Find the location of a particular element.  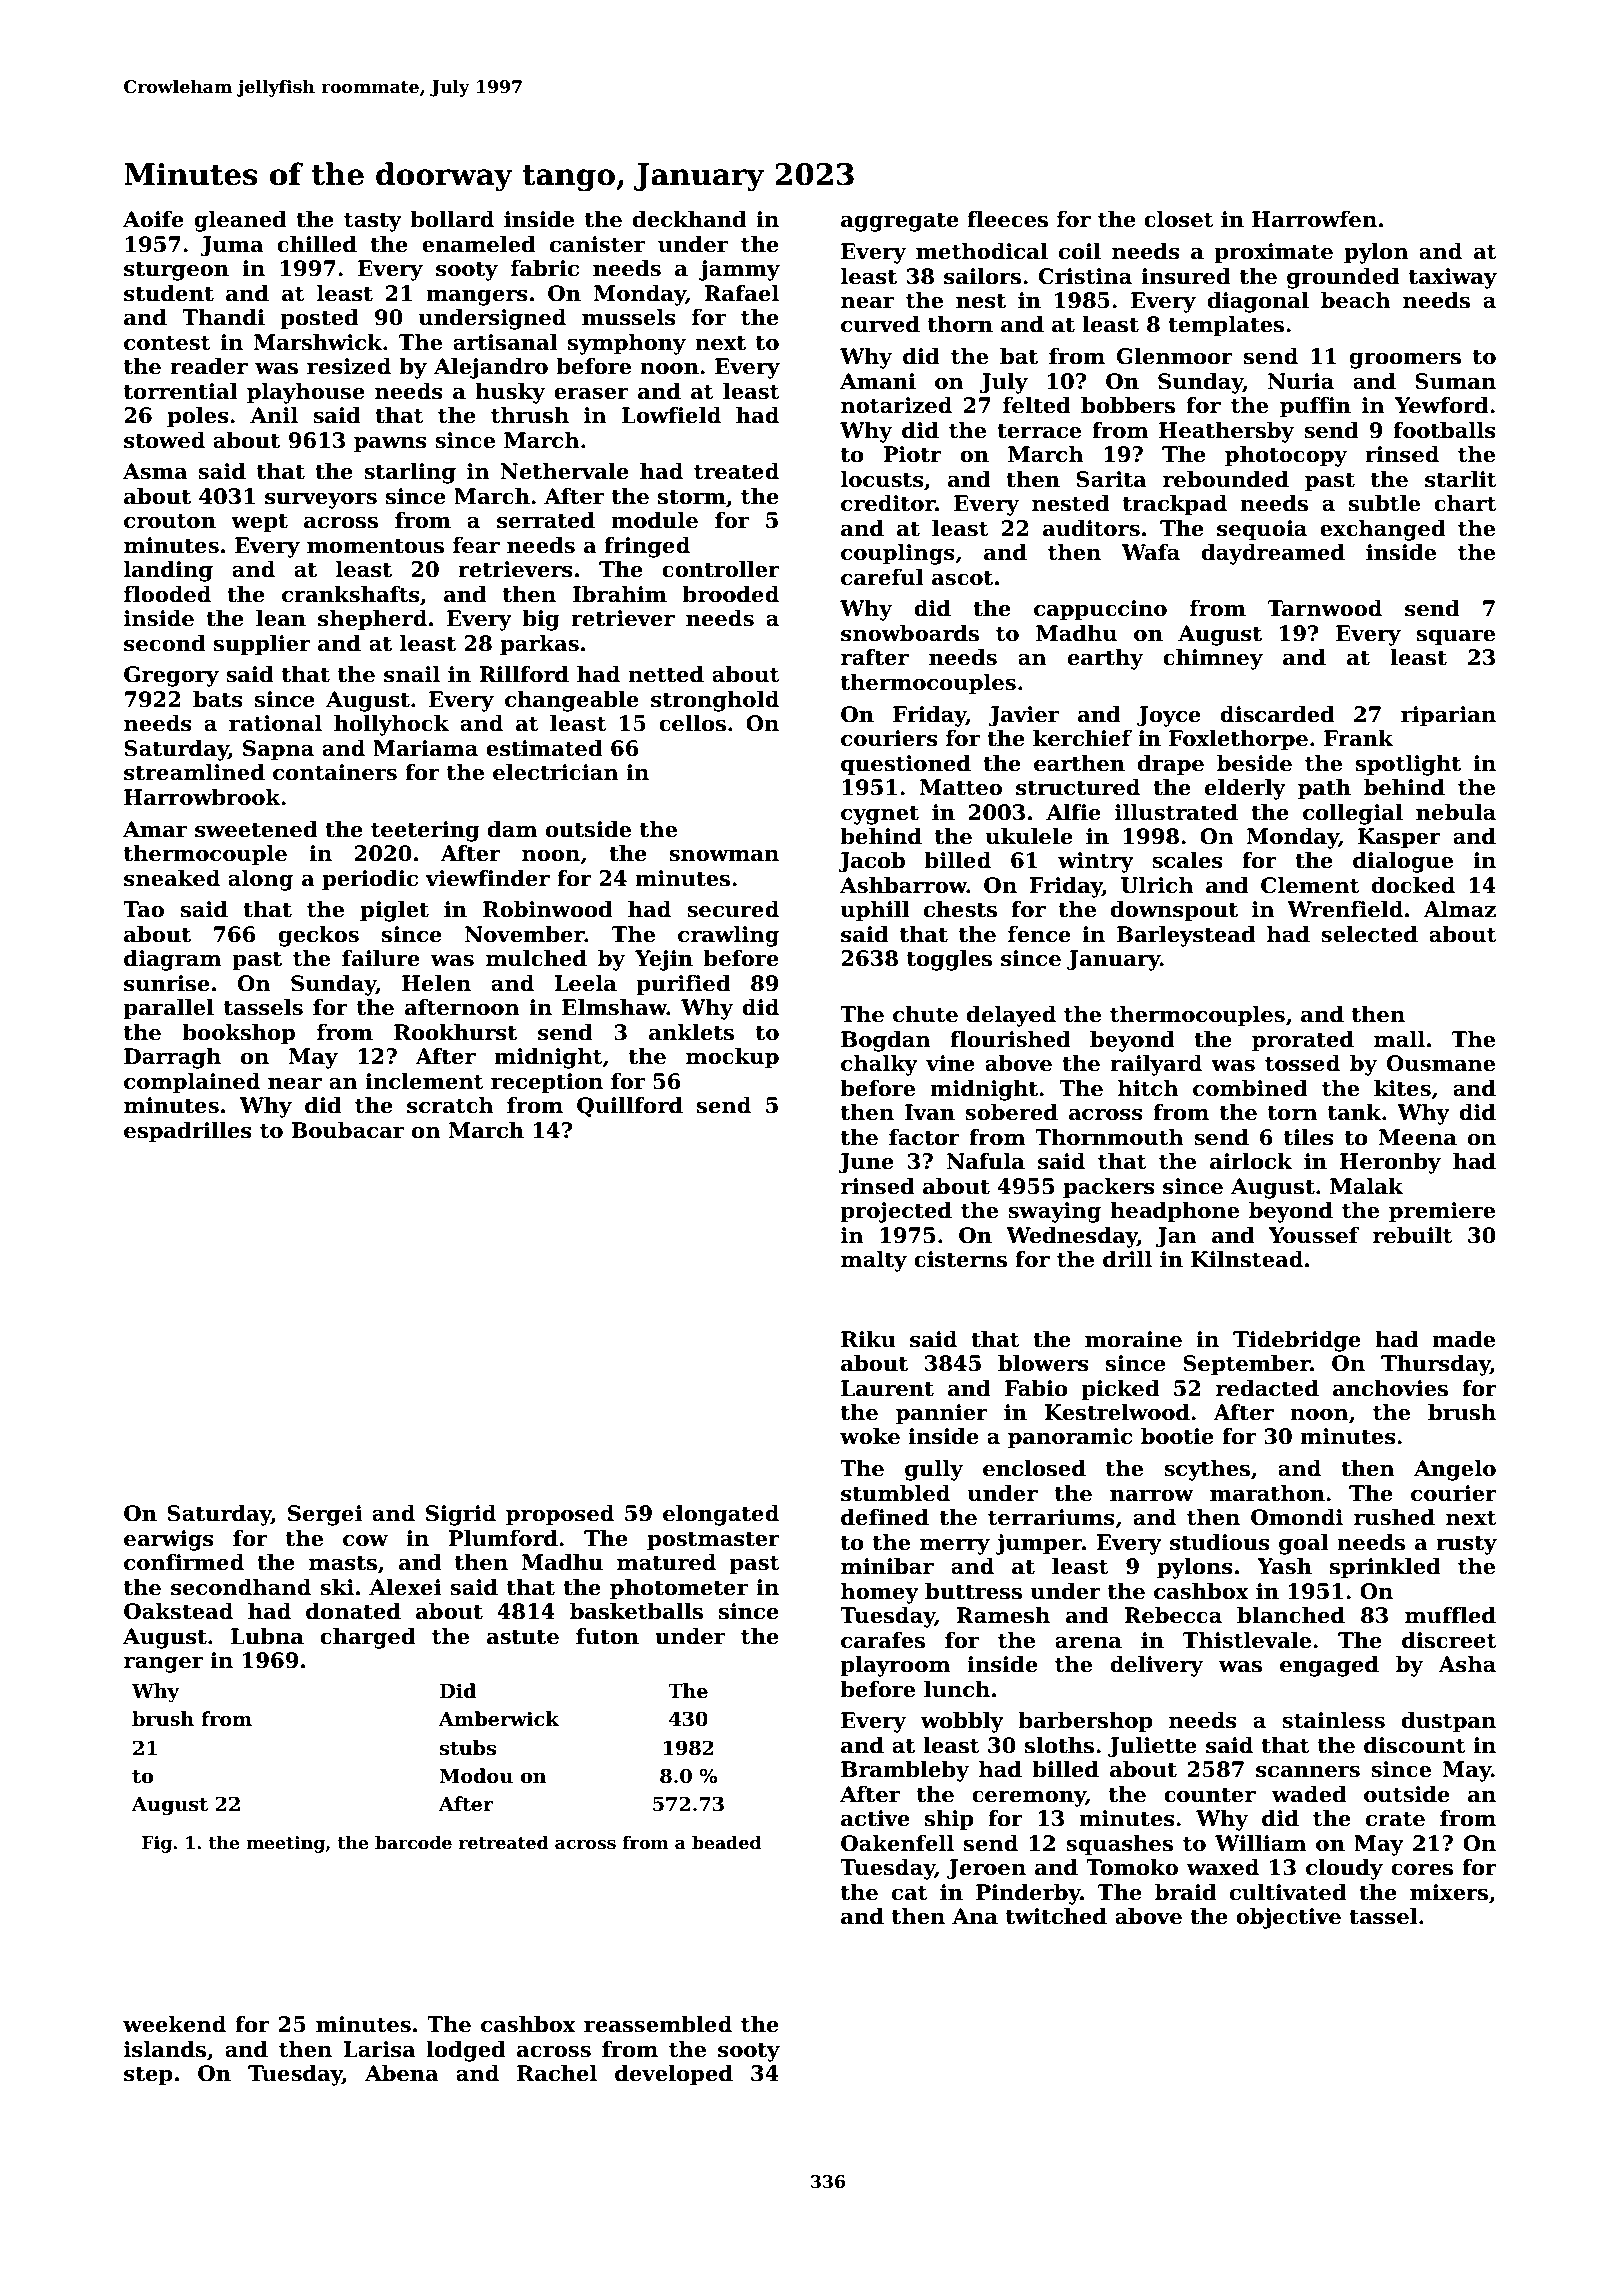

Harrowfen is located at coordinates (1314, 219).
